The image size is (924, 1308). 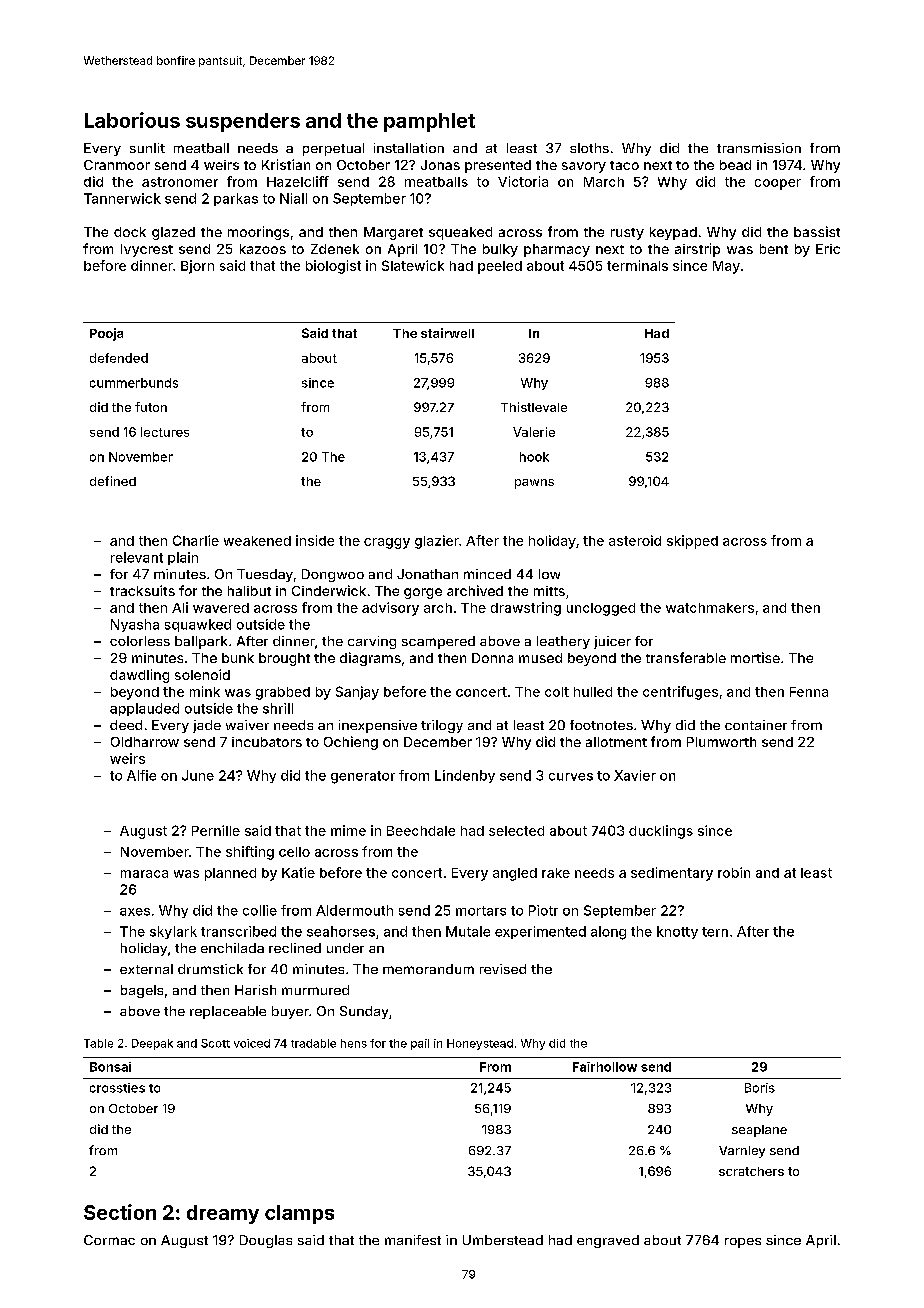 I want to click on taco, so click(x=624, y=165).
